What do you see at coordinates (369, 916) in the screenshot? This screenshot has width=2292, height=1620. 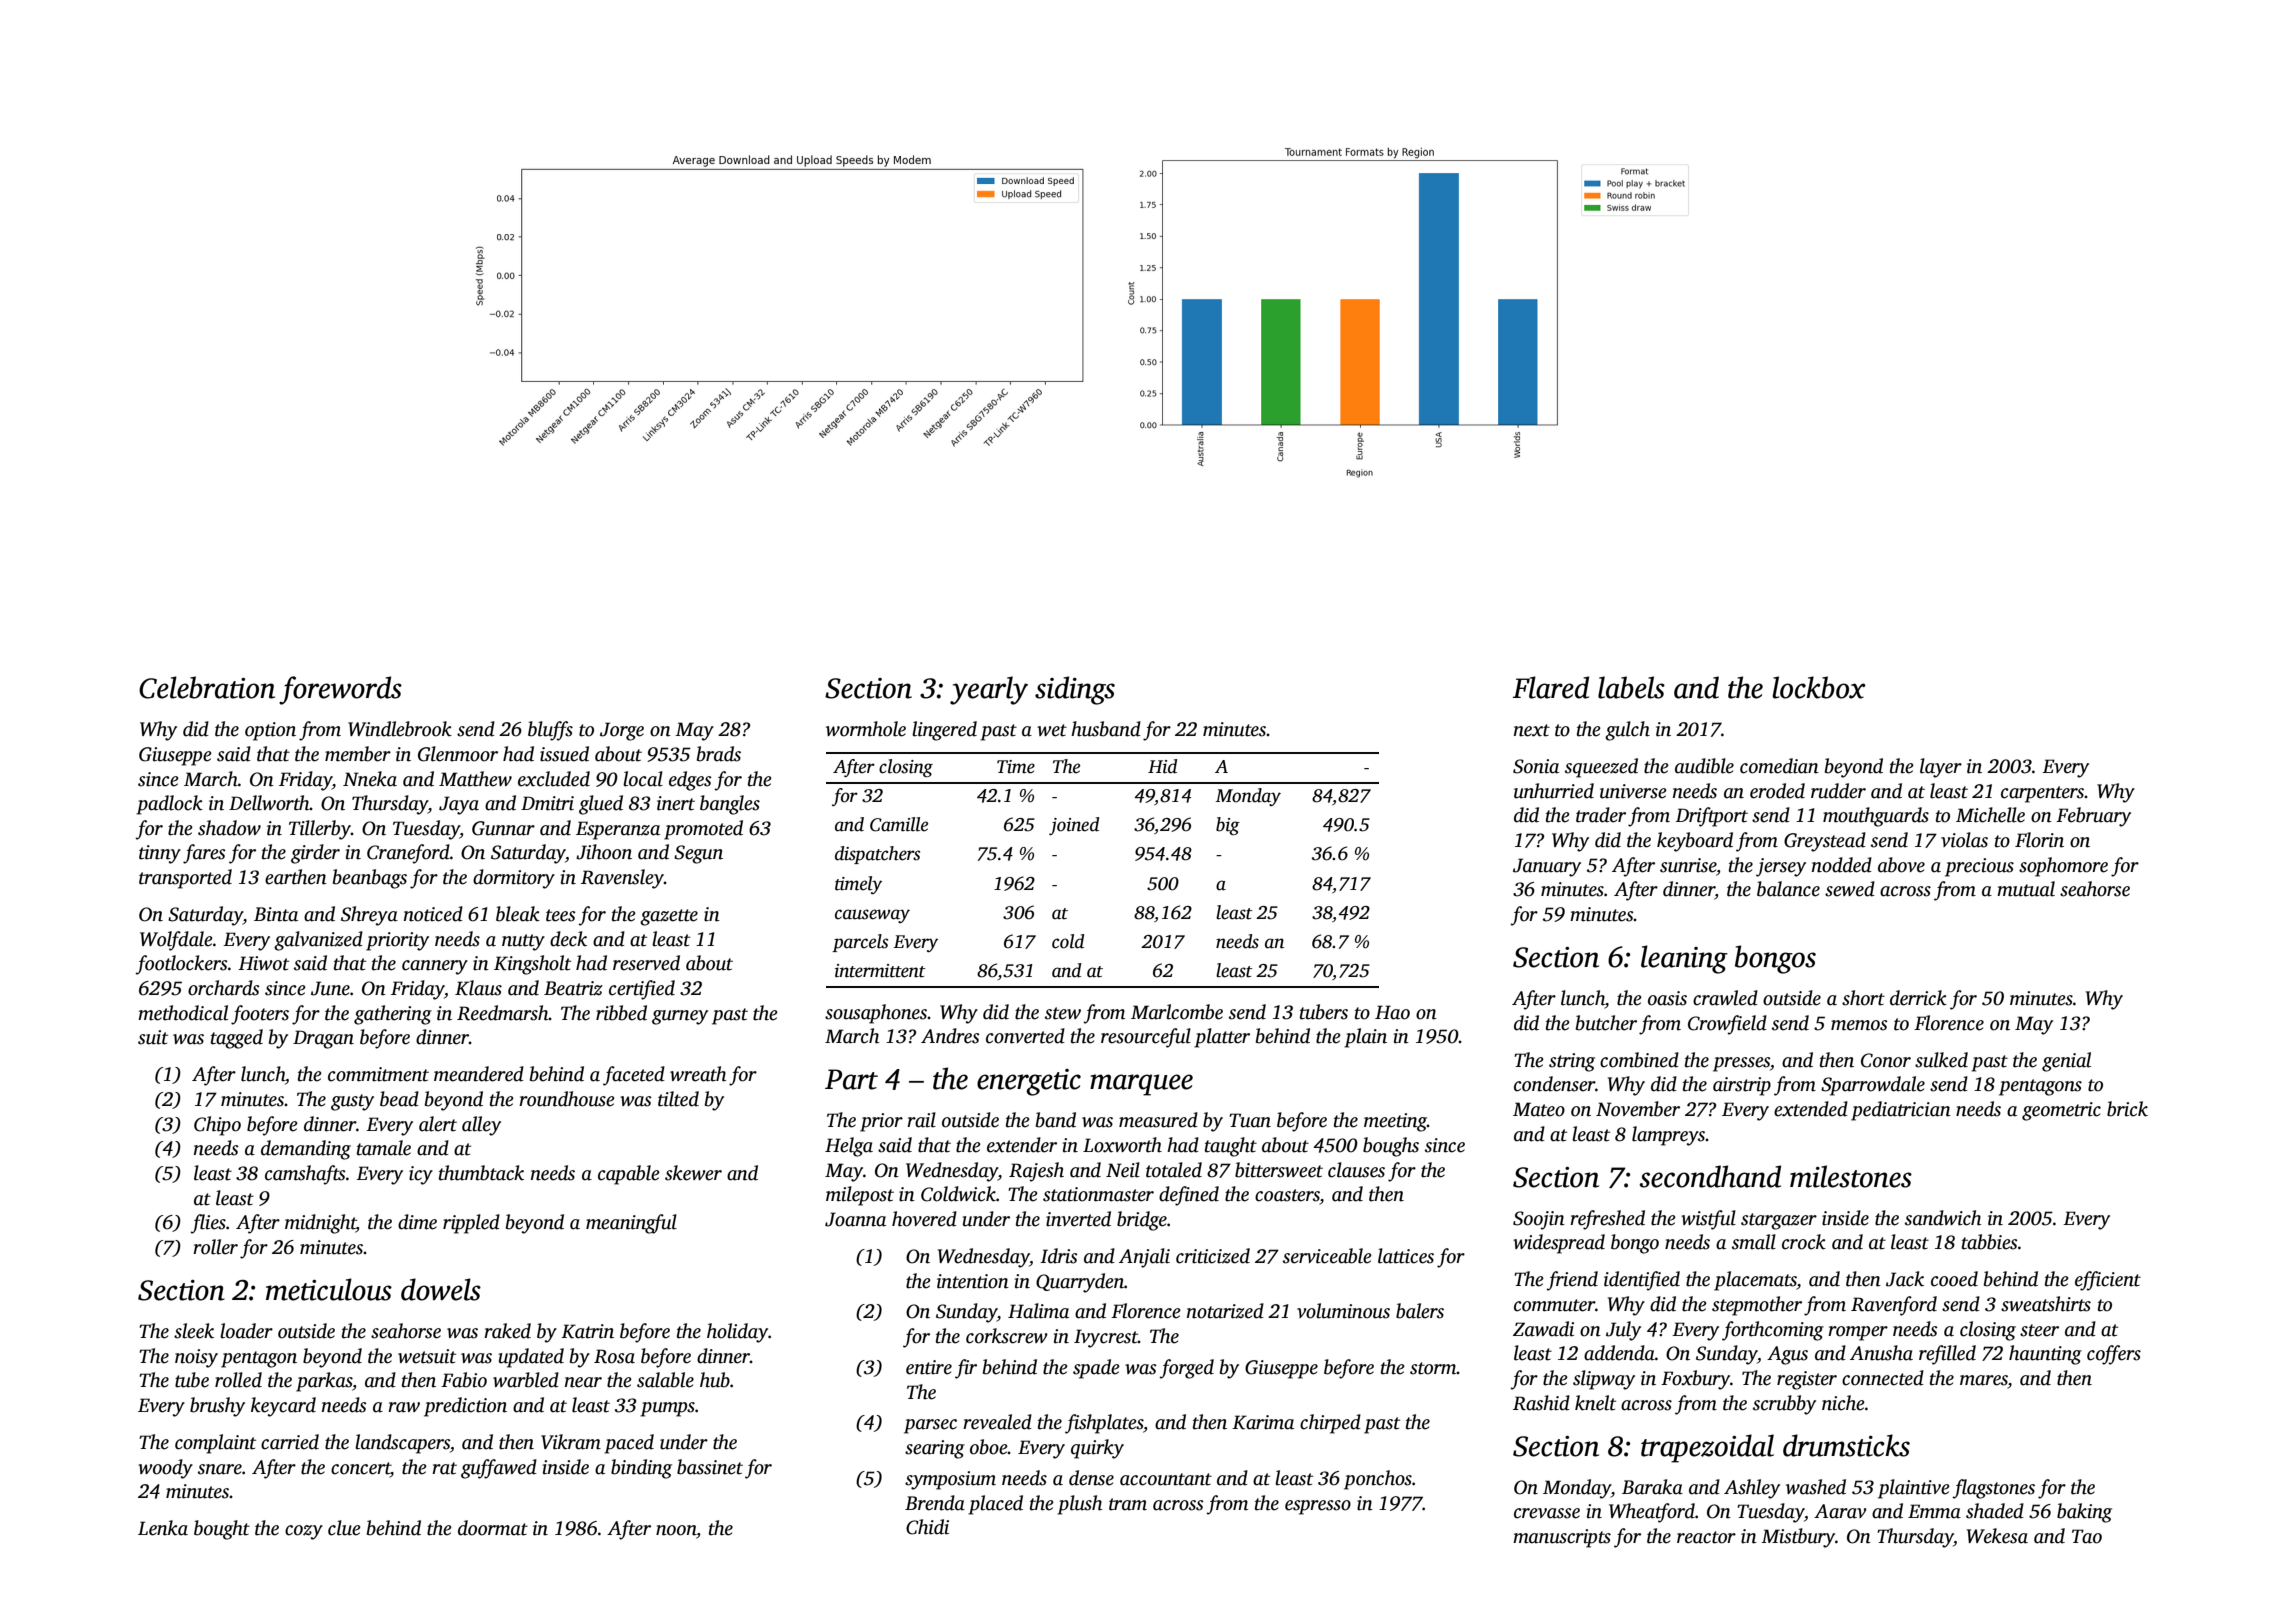 I see `Shreya` at bounding box center [369, 916].
